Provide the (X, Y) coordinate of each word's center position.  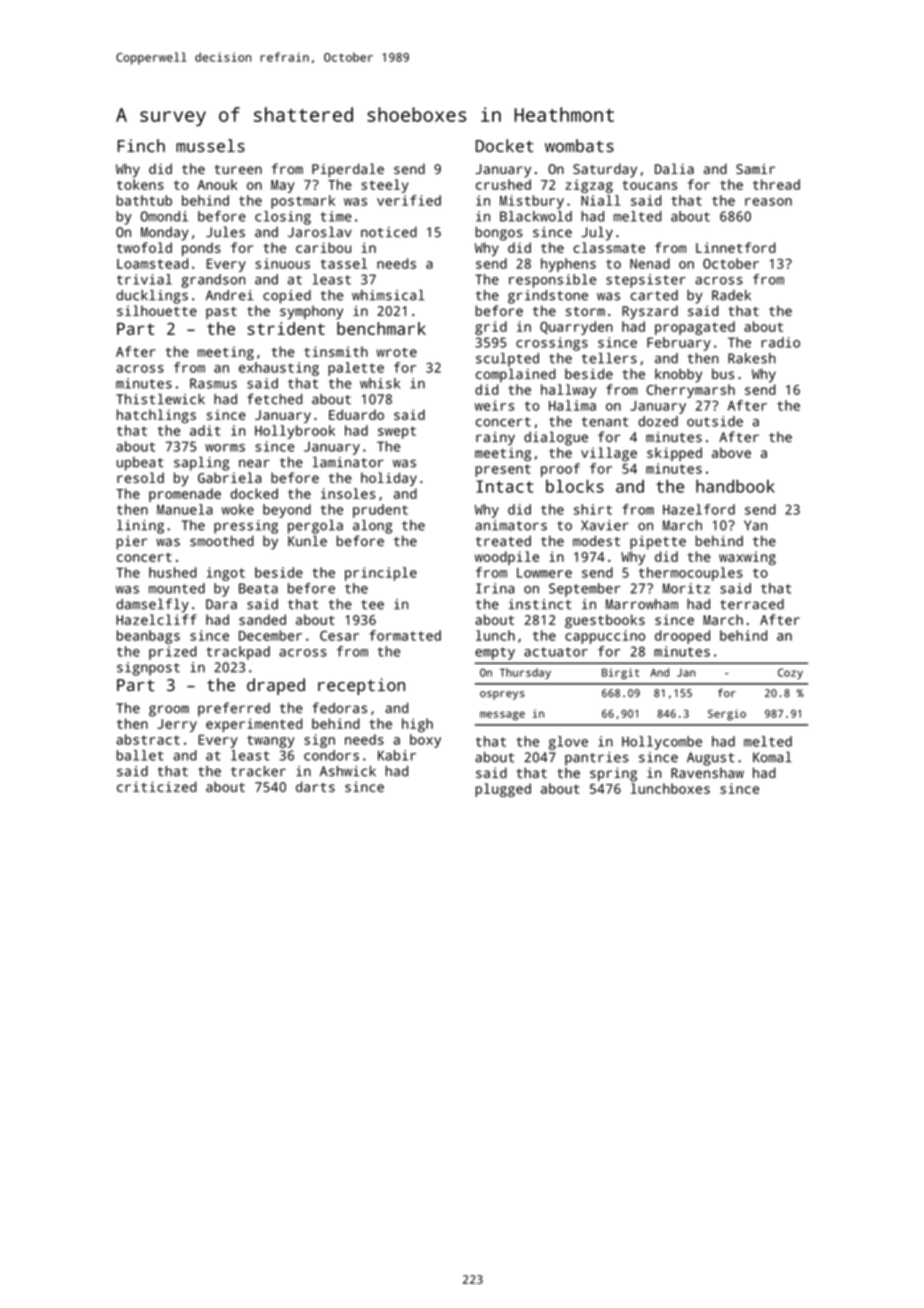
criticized (157, 786)
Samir (755, 169)
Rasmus (213, 383)
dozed (658, 421)
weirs (494, 405)
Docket (504, 145)
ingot (226, 574)
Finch (141, 145)
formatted (405, 635)
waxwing (747, 558)
